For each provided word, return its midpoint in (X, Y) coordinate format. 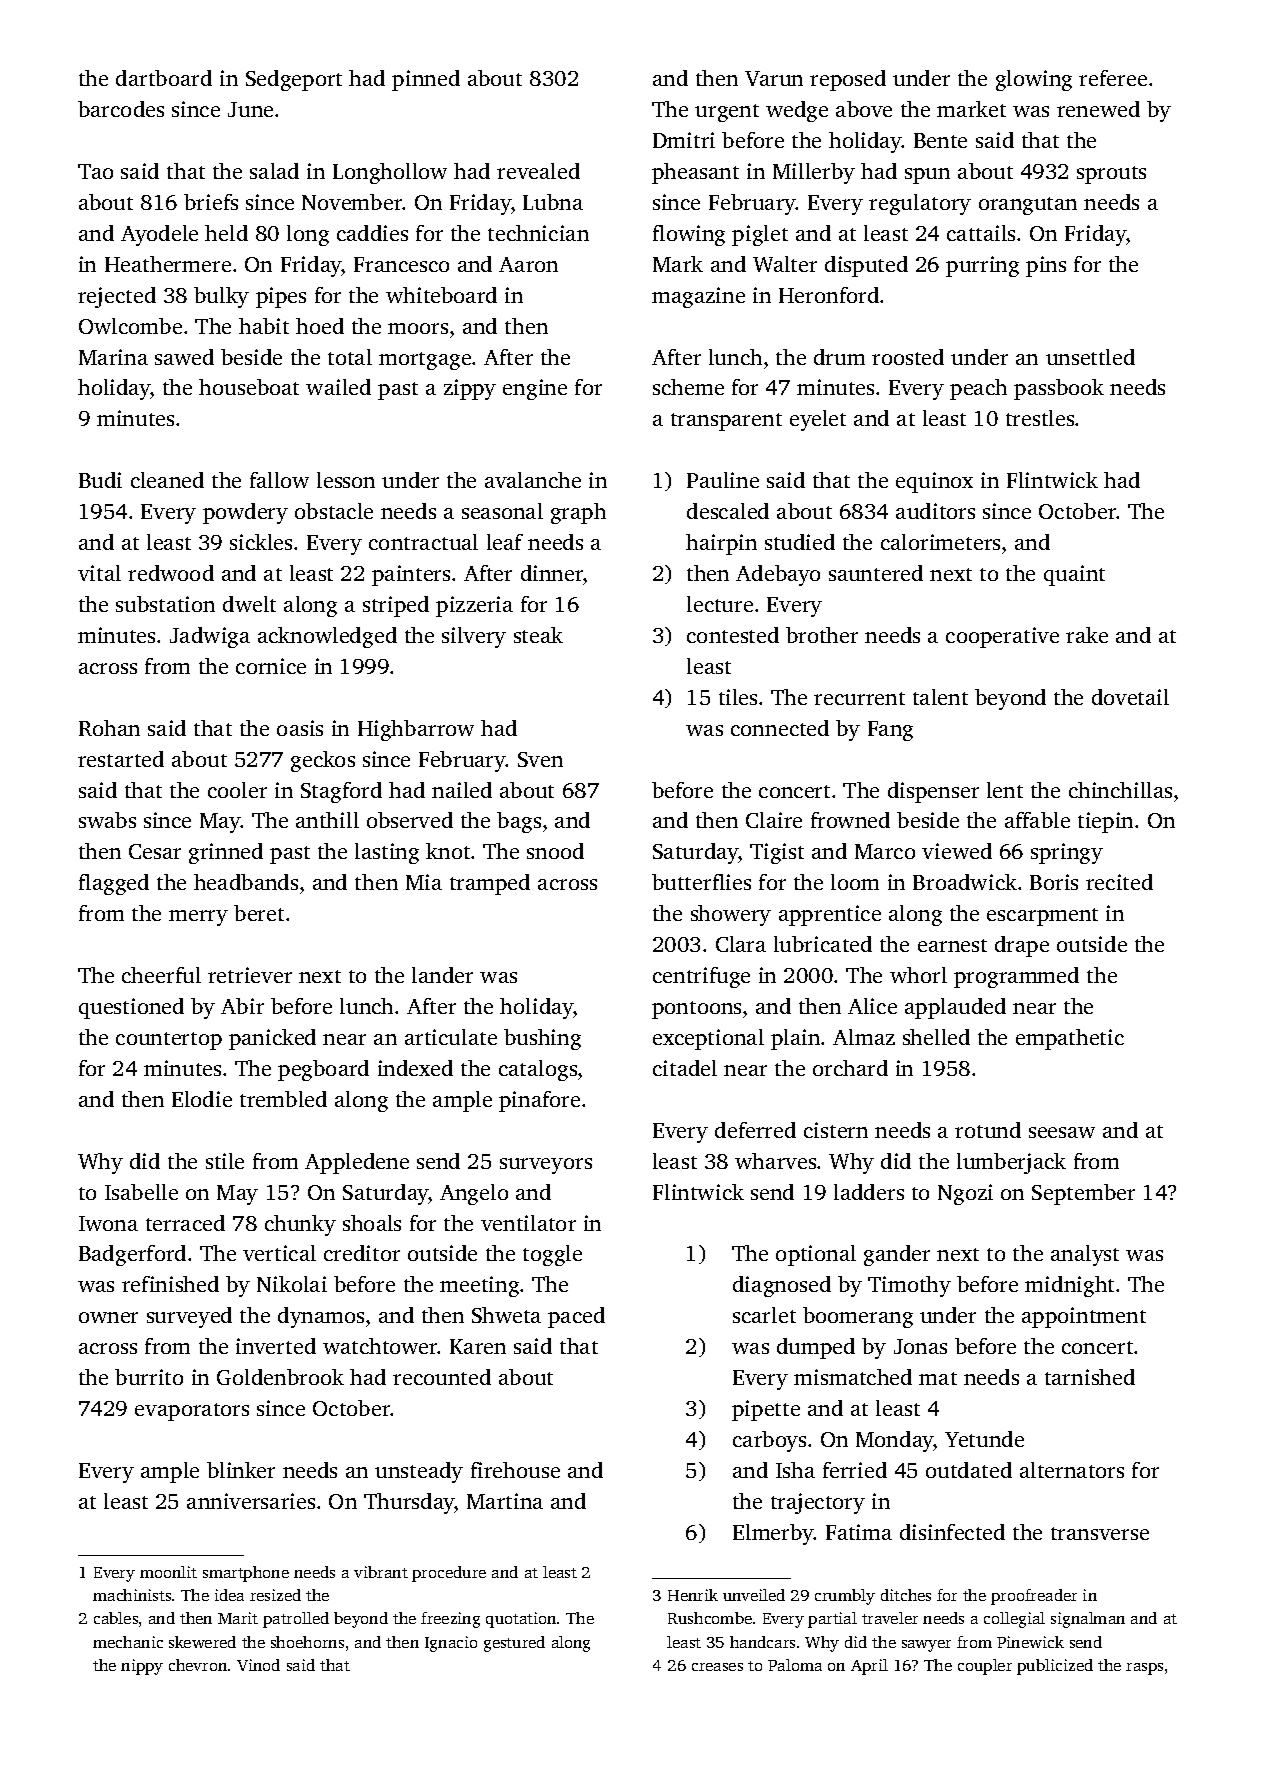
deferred (755, 1130)
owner (108, 1317)
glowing (1034, 80)
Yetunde (984, 1439)
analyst (1085, 1255)
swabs (107, 820)
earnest (952, 945)
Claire (774, 820)
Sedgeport (294, 80)
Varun (774, 78)
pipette (766, 1410)
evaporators (192, 1412)
